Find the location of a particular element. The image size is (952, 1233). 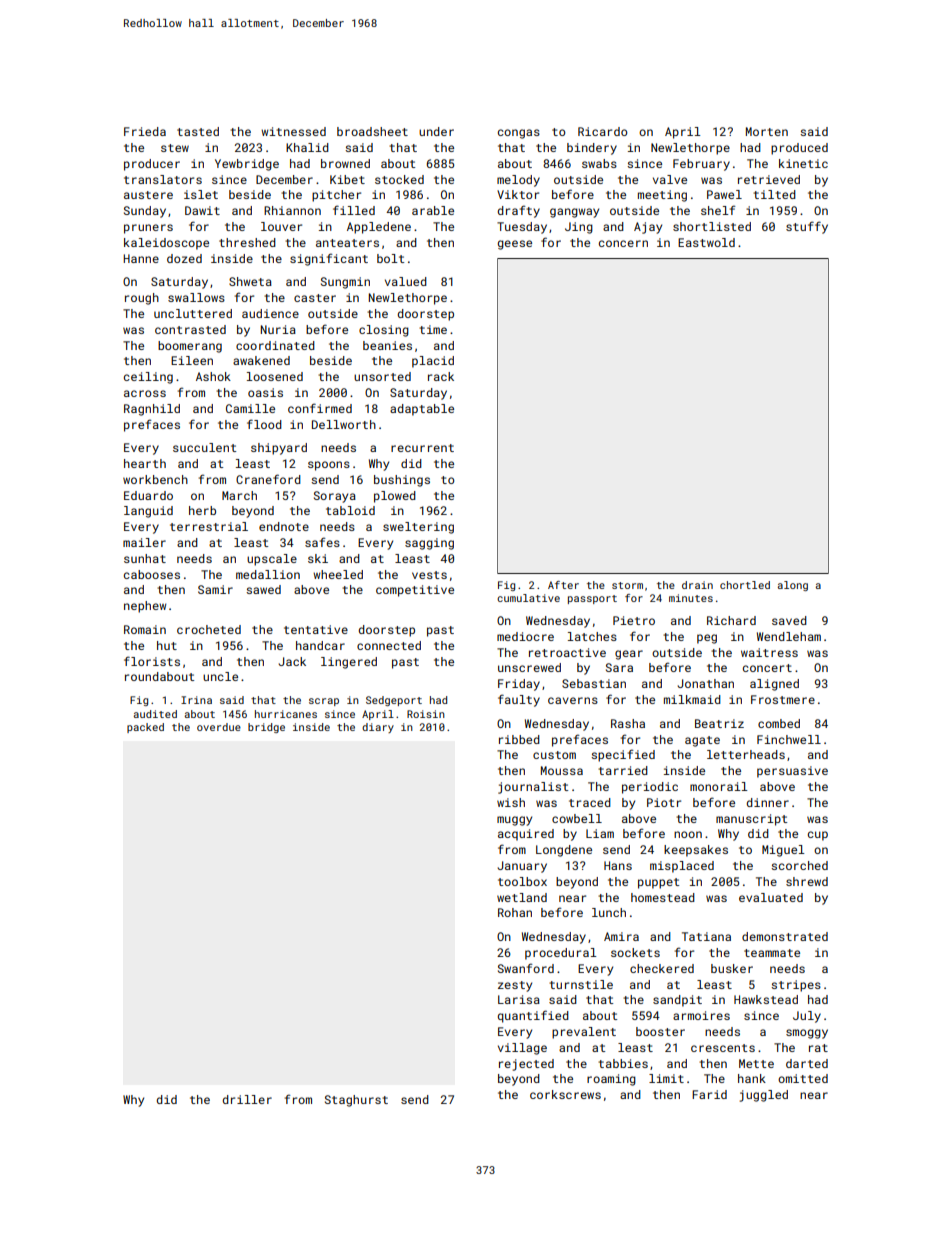

drain is located at coordinates (697, 585).
